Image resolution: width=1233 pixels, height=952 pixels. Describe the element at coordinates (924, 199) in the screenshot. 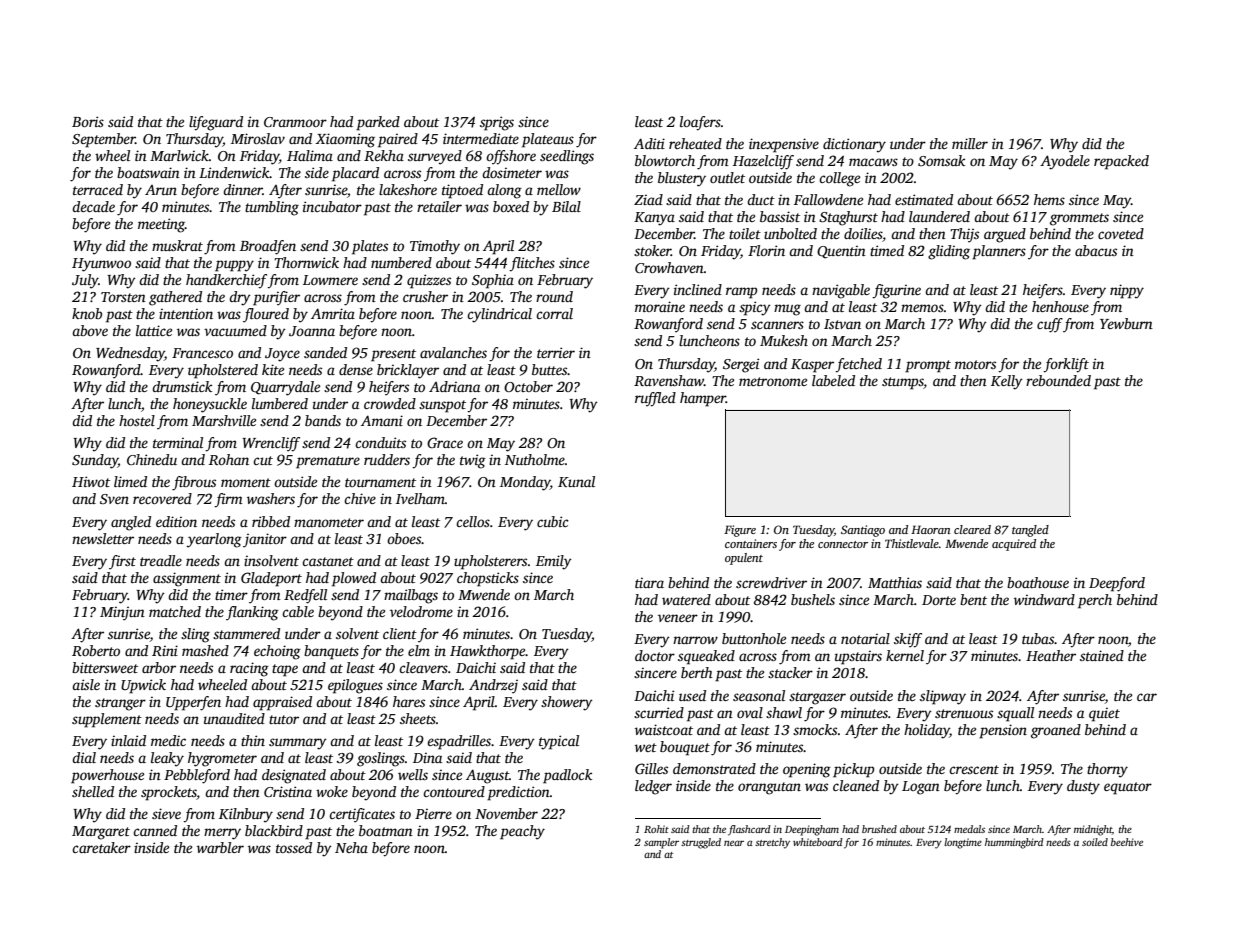

I see `estimated` at that location.
